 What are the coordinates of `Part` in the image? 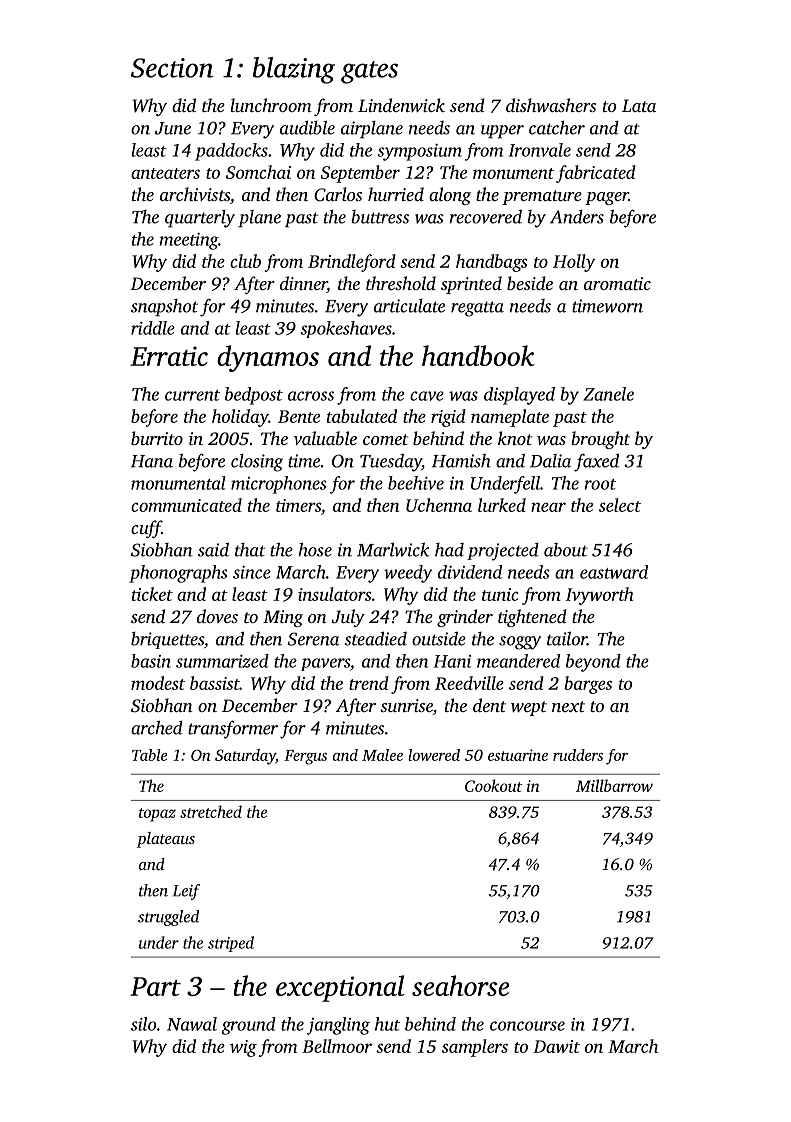 It's located at (155, 986).
